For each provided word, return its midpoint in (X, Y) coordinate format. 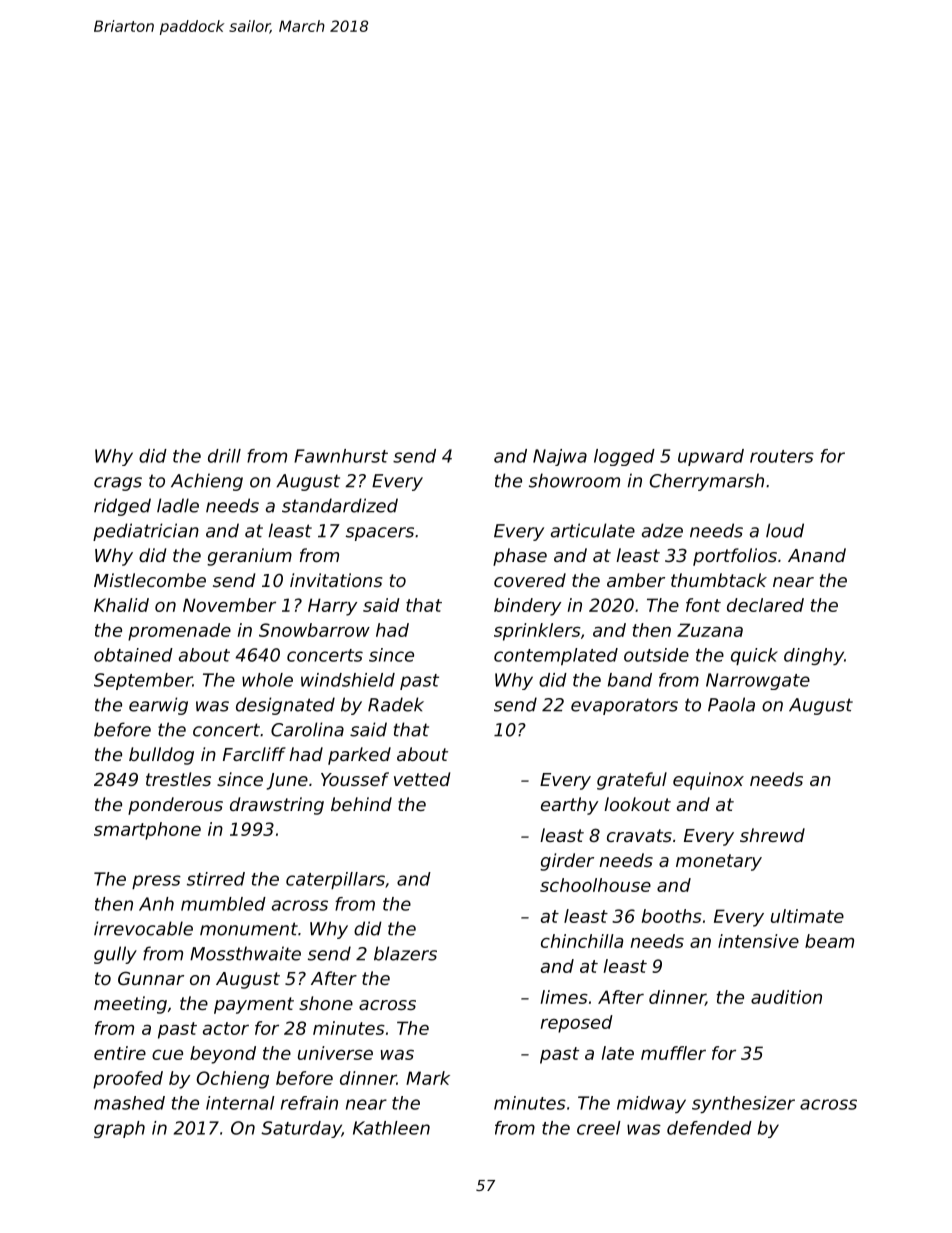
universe (335, 1053)
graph (119, 1129)
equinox (708, 781)
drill (224, 456)
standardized (340, 505)
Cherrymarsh (707, 482)
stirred (216, 879)
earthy (569, 806)
